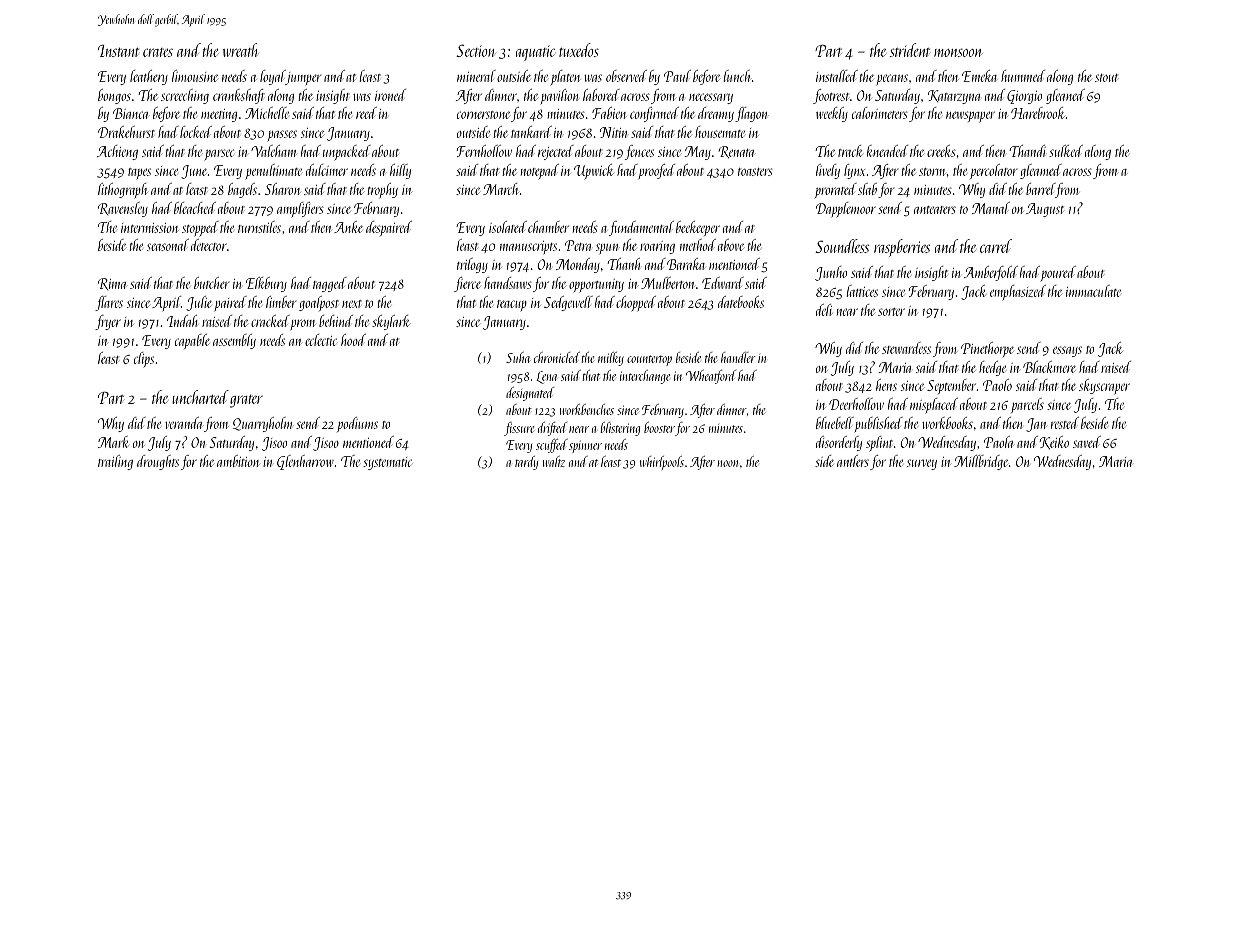 This screenshot has width=1233, height=952. Describe the element at coordinates (200, 397) in the screenshot. I see `uncharted` at that location.
